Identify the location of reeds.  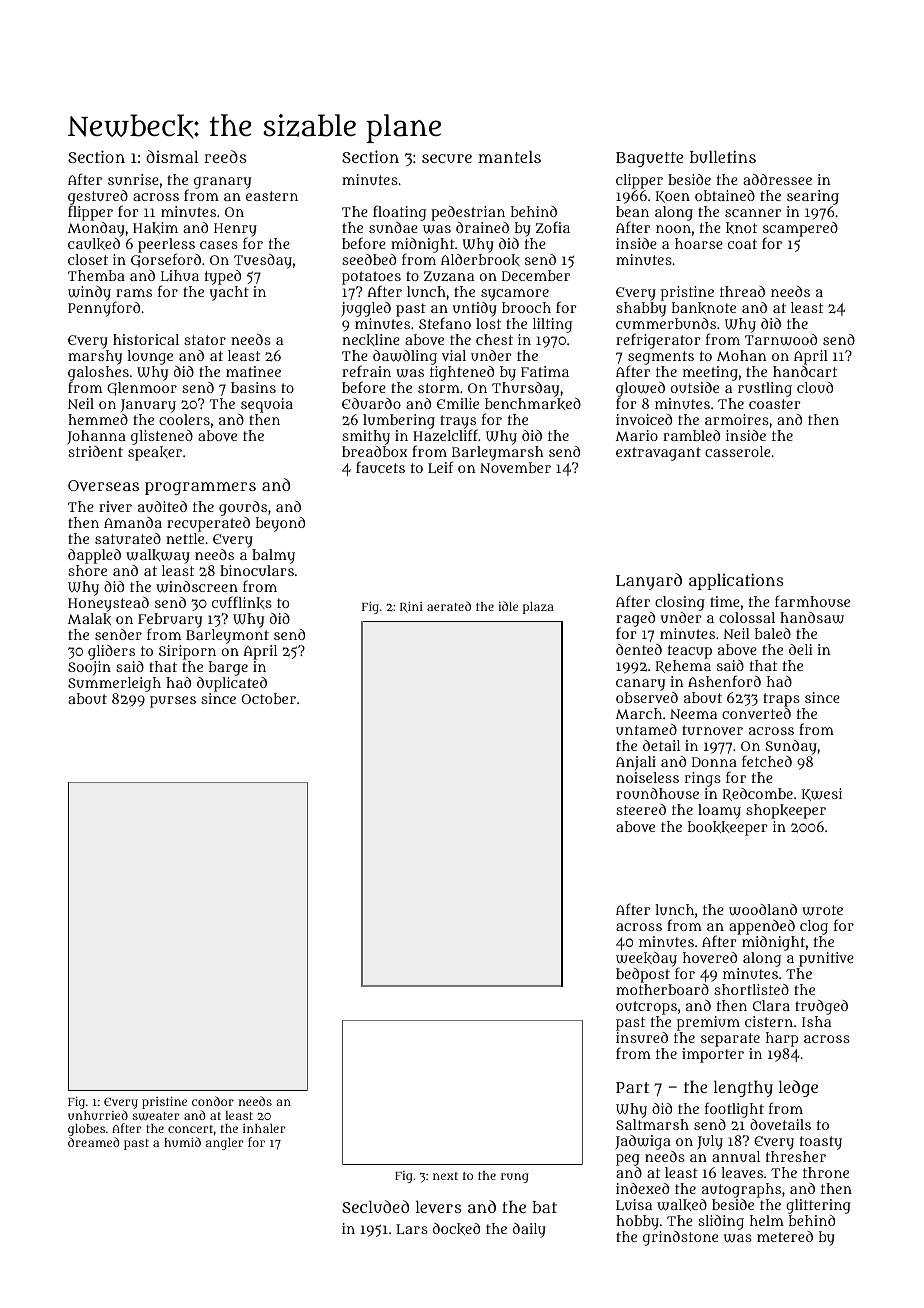
(225, 156).
